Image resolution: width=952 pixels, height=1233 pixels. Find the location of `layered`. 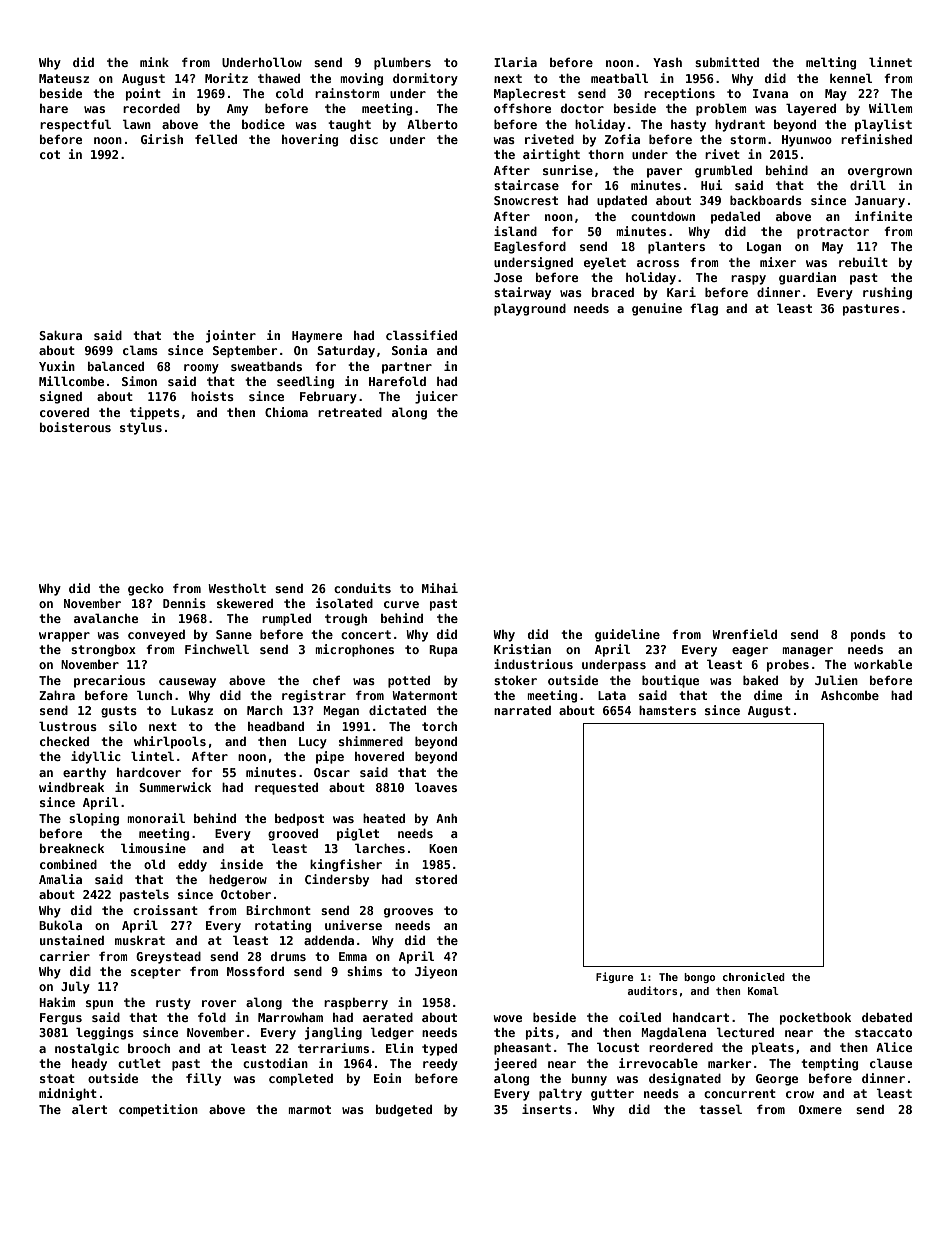

layered is located at coordinates (811, 109).
